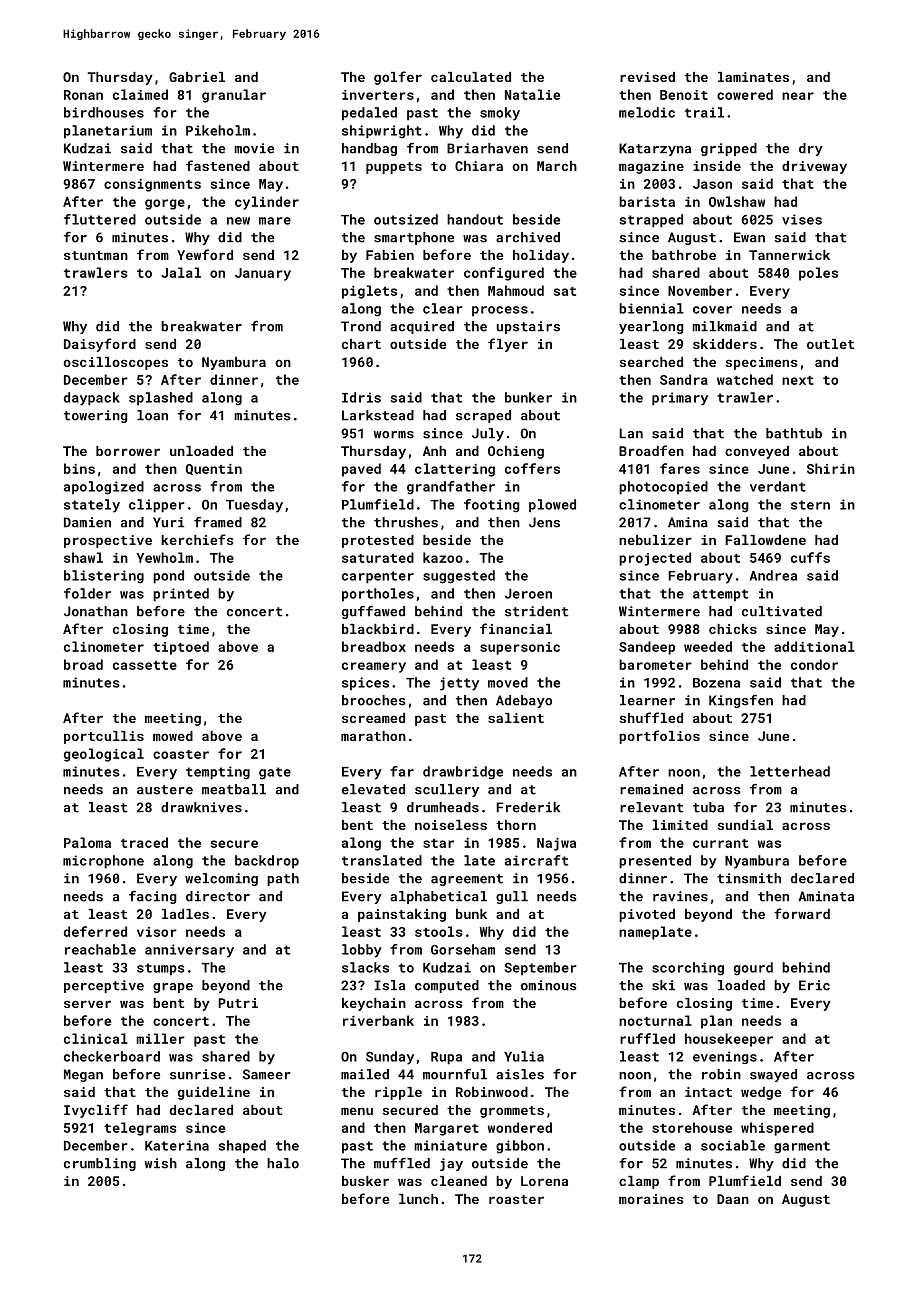 This image has height=1308, width=924. Describe the element at coordinates (218, 130) in the image. I see `Pikeholm` at that location.
